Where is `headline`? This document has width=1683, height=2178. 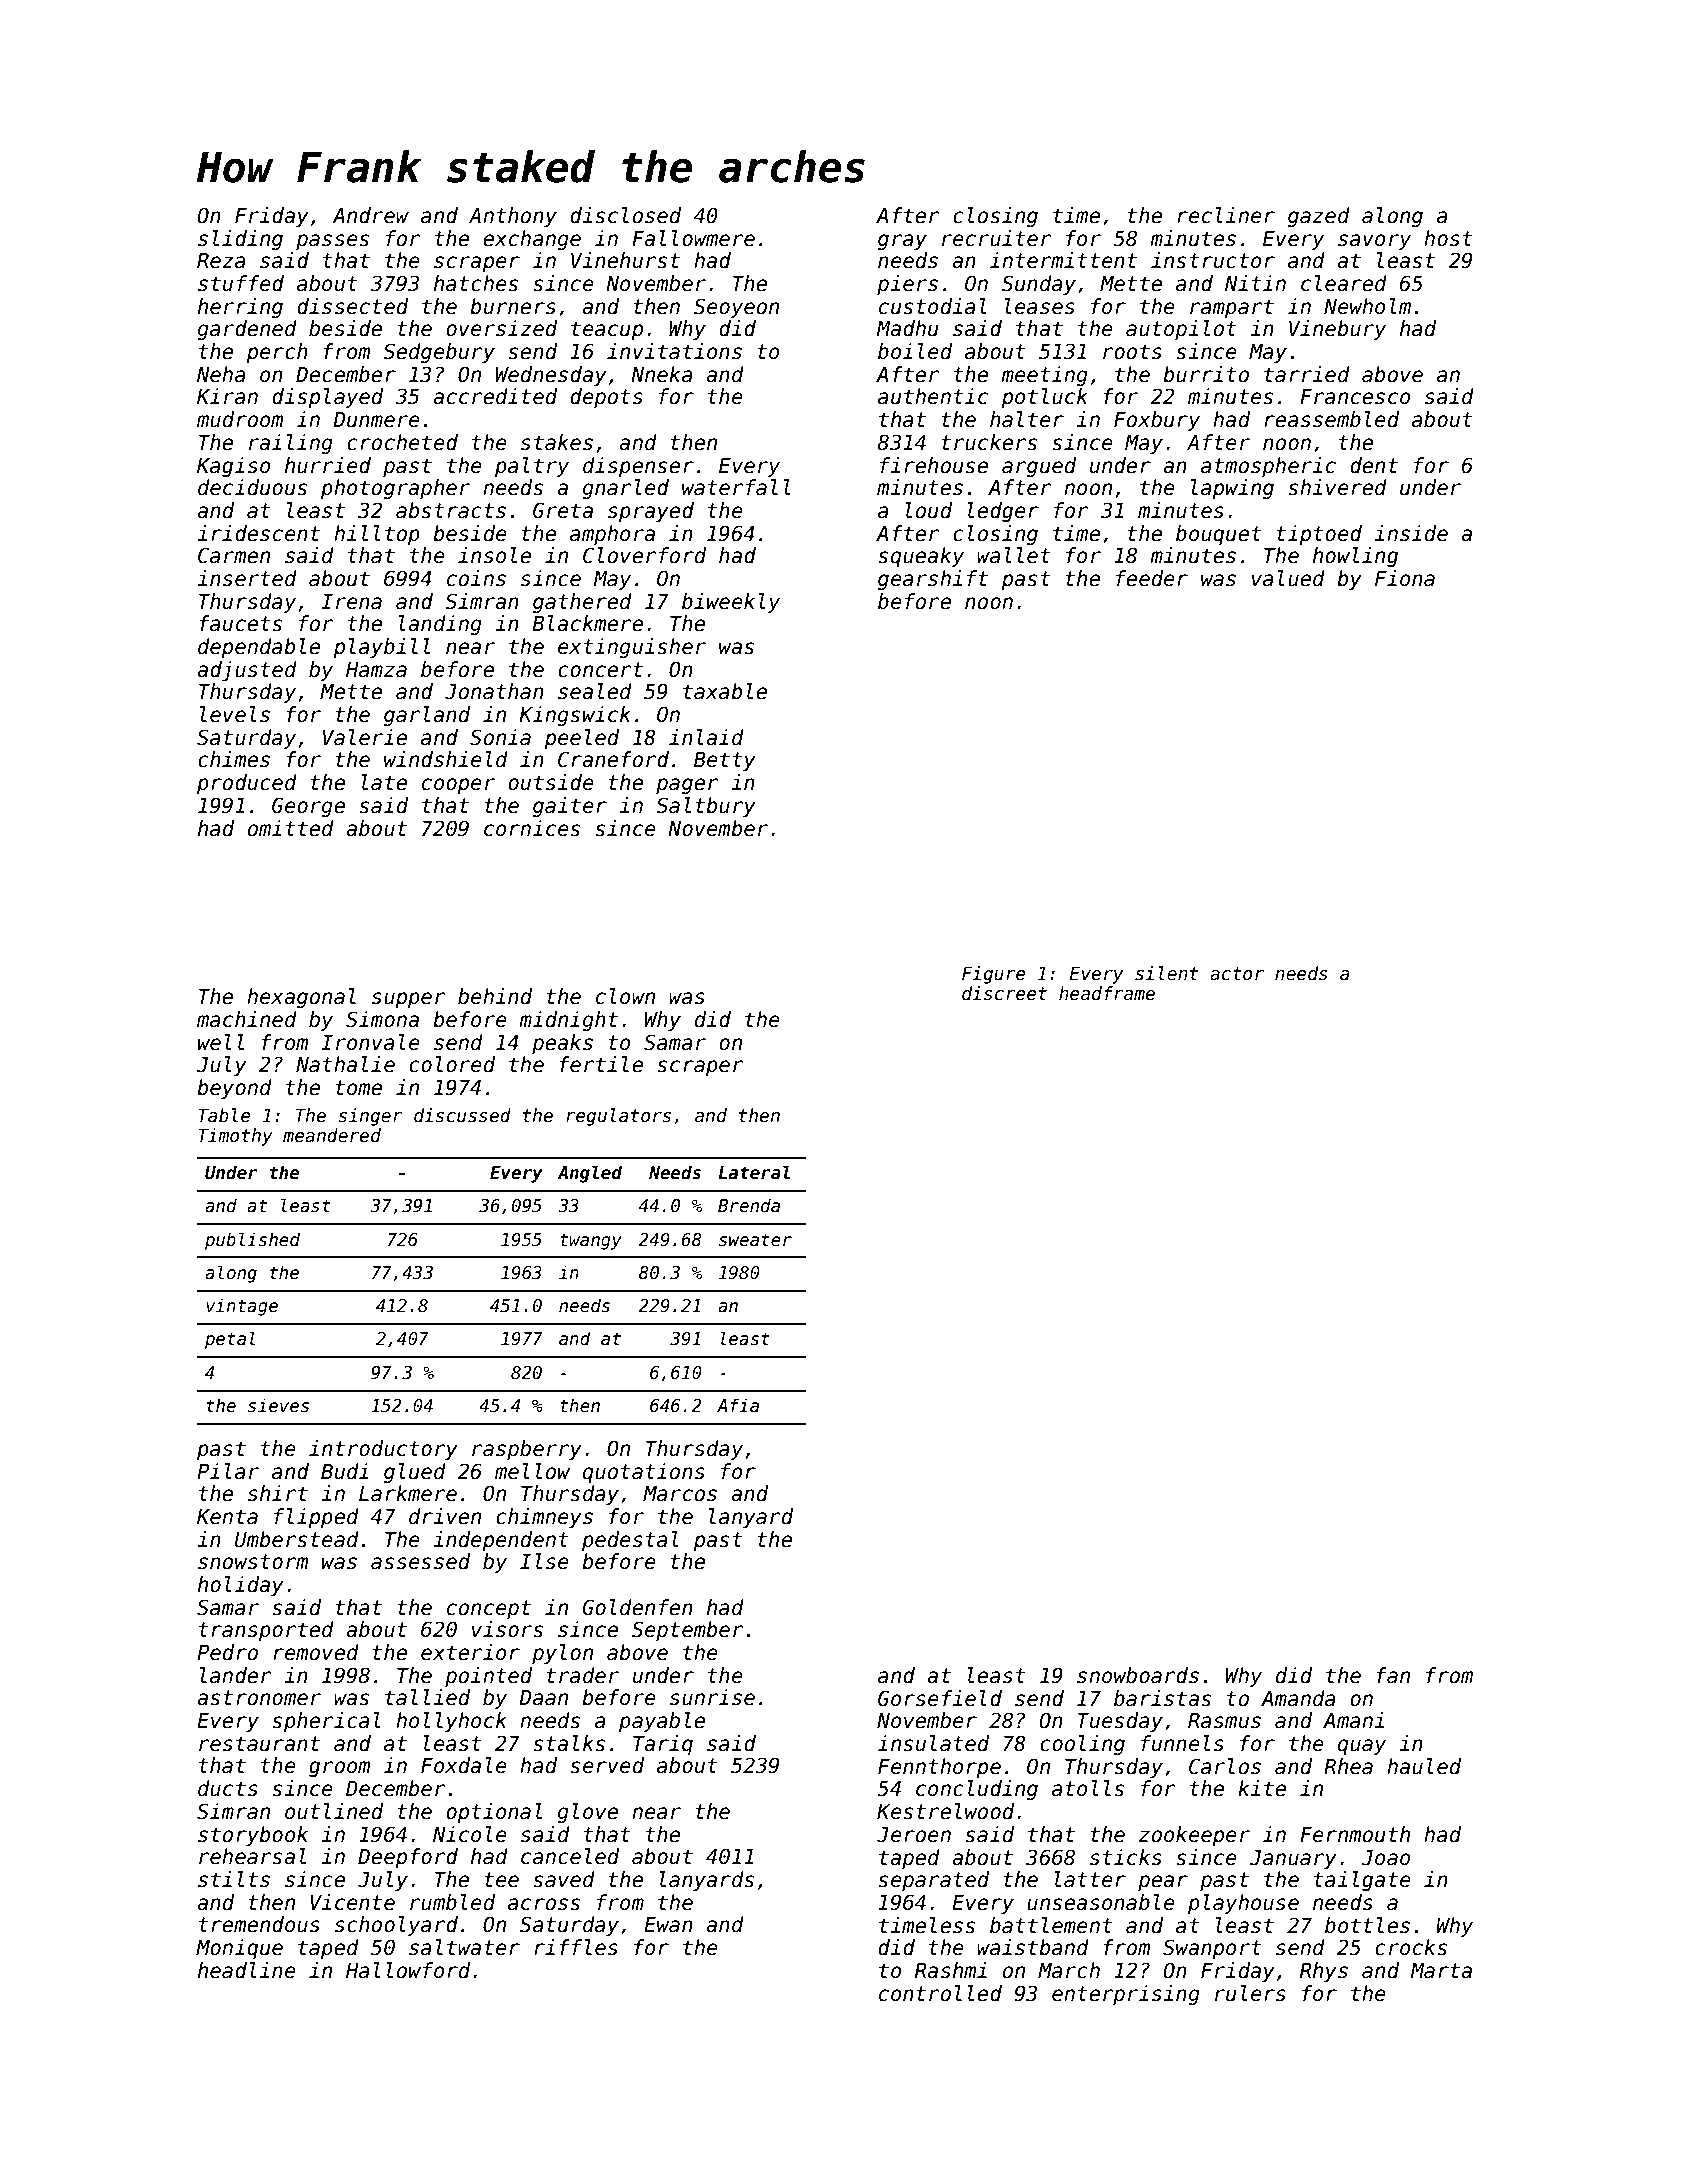
headline is located at coordinates (247, 1970).
